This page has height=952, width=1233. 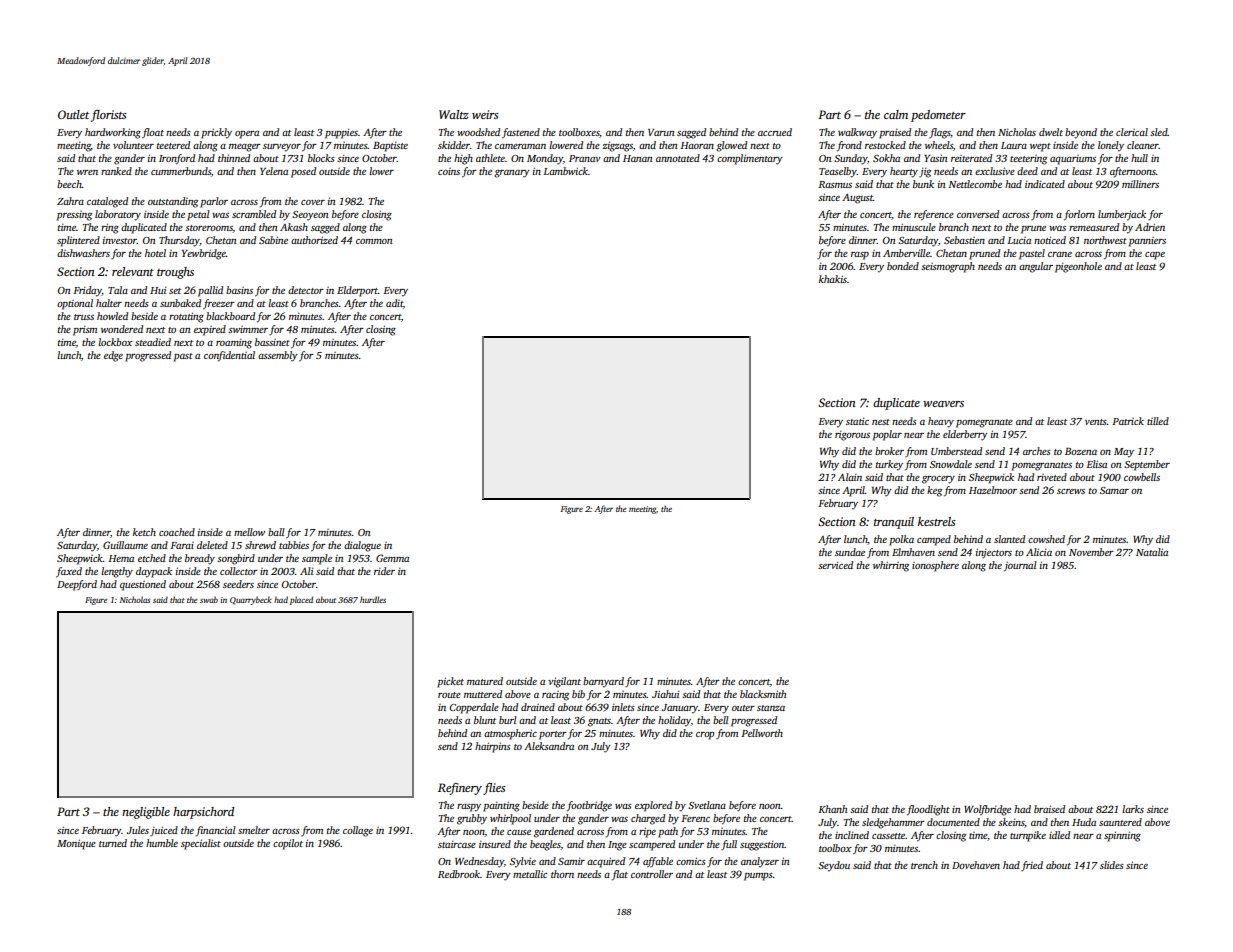 What do you see at coordinates (216, 133) in the page?
I see `prickly` at bounding box center [216, 133].
